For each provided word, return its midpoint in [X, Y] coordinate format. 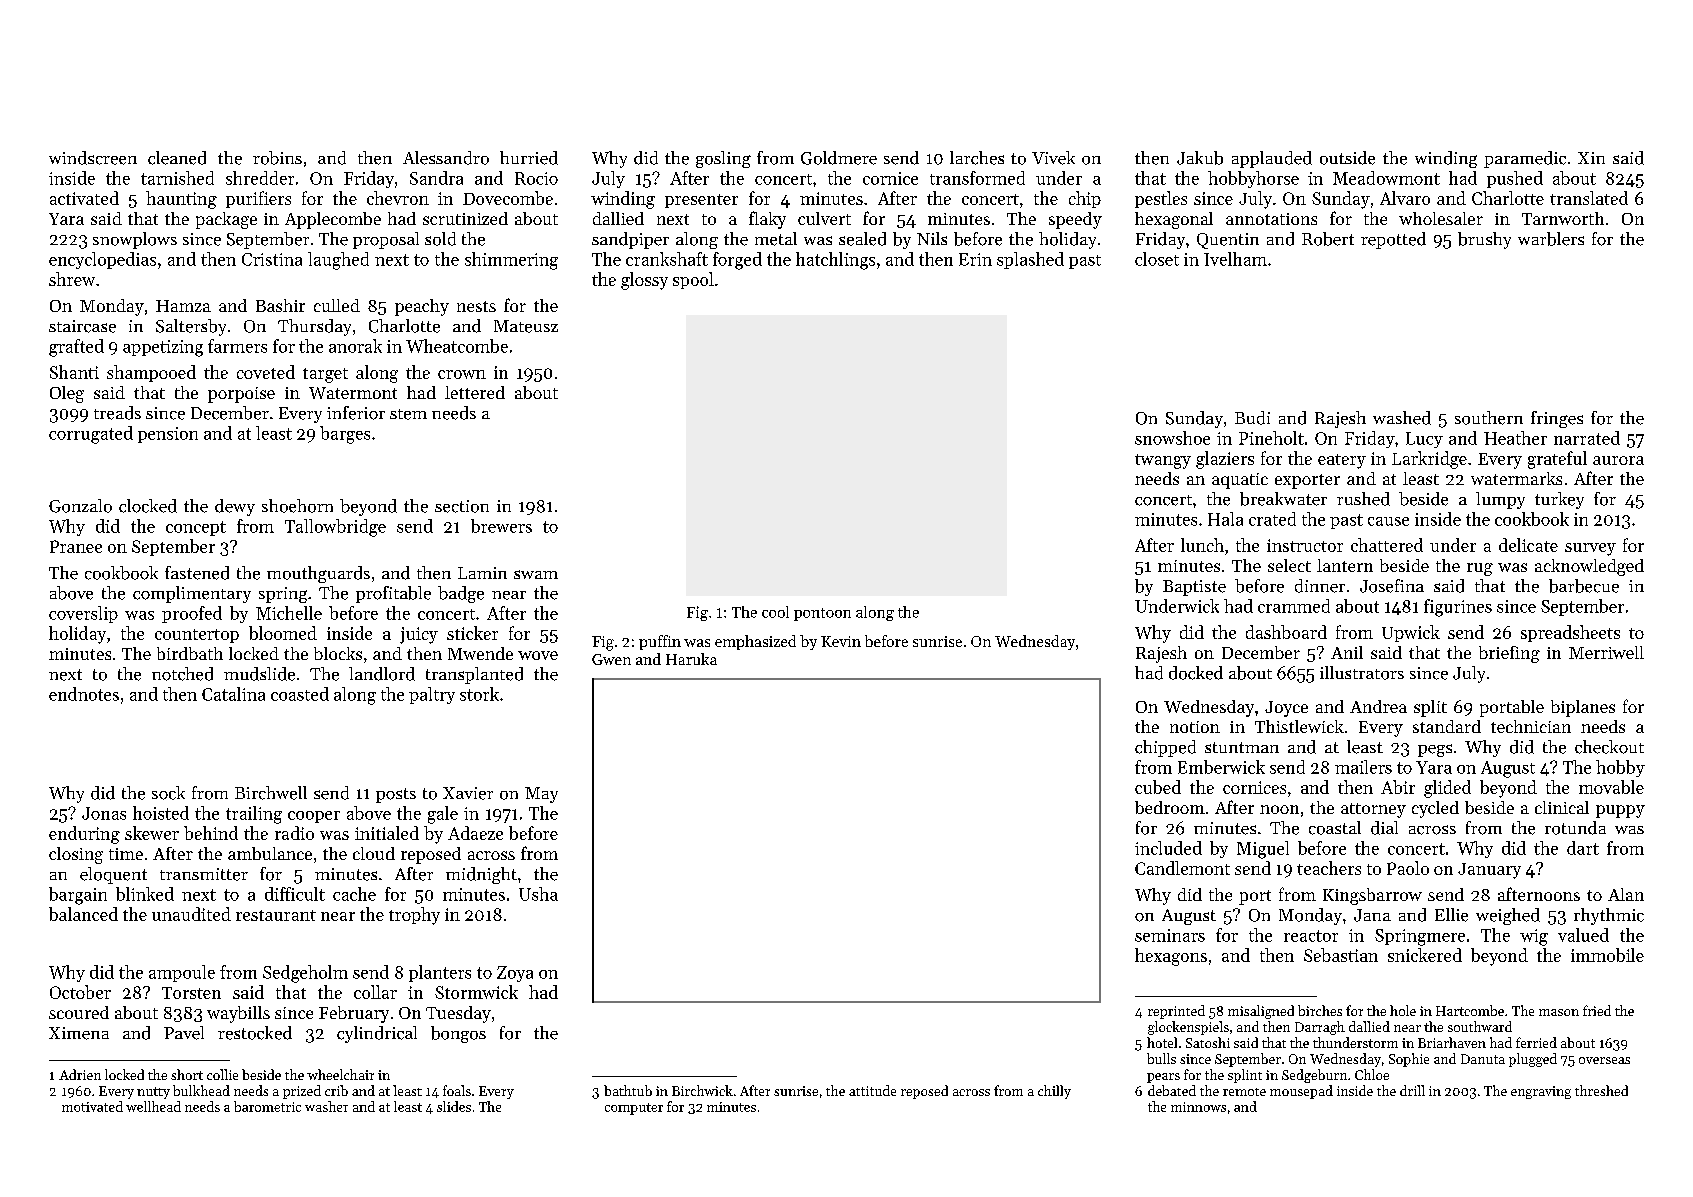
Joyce [1286, 709]
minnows [1198, 1107]
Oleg [67, 394]
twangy [1163, 461]
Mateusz [526, 326]
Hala [1225, 519]
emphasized [755, 642]
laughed [338, 261]
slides [454, 1106]
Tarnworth [1563, 218]
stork [479, 694]
